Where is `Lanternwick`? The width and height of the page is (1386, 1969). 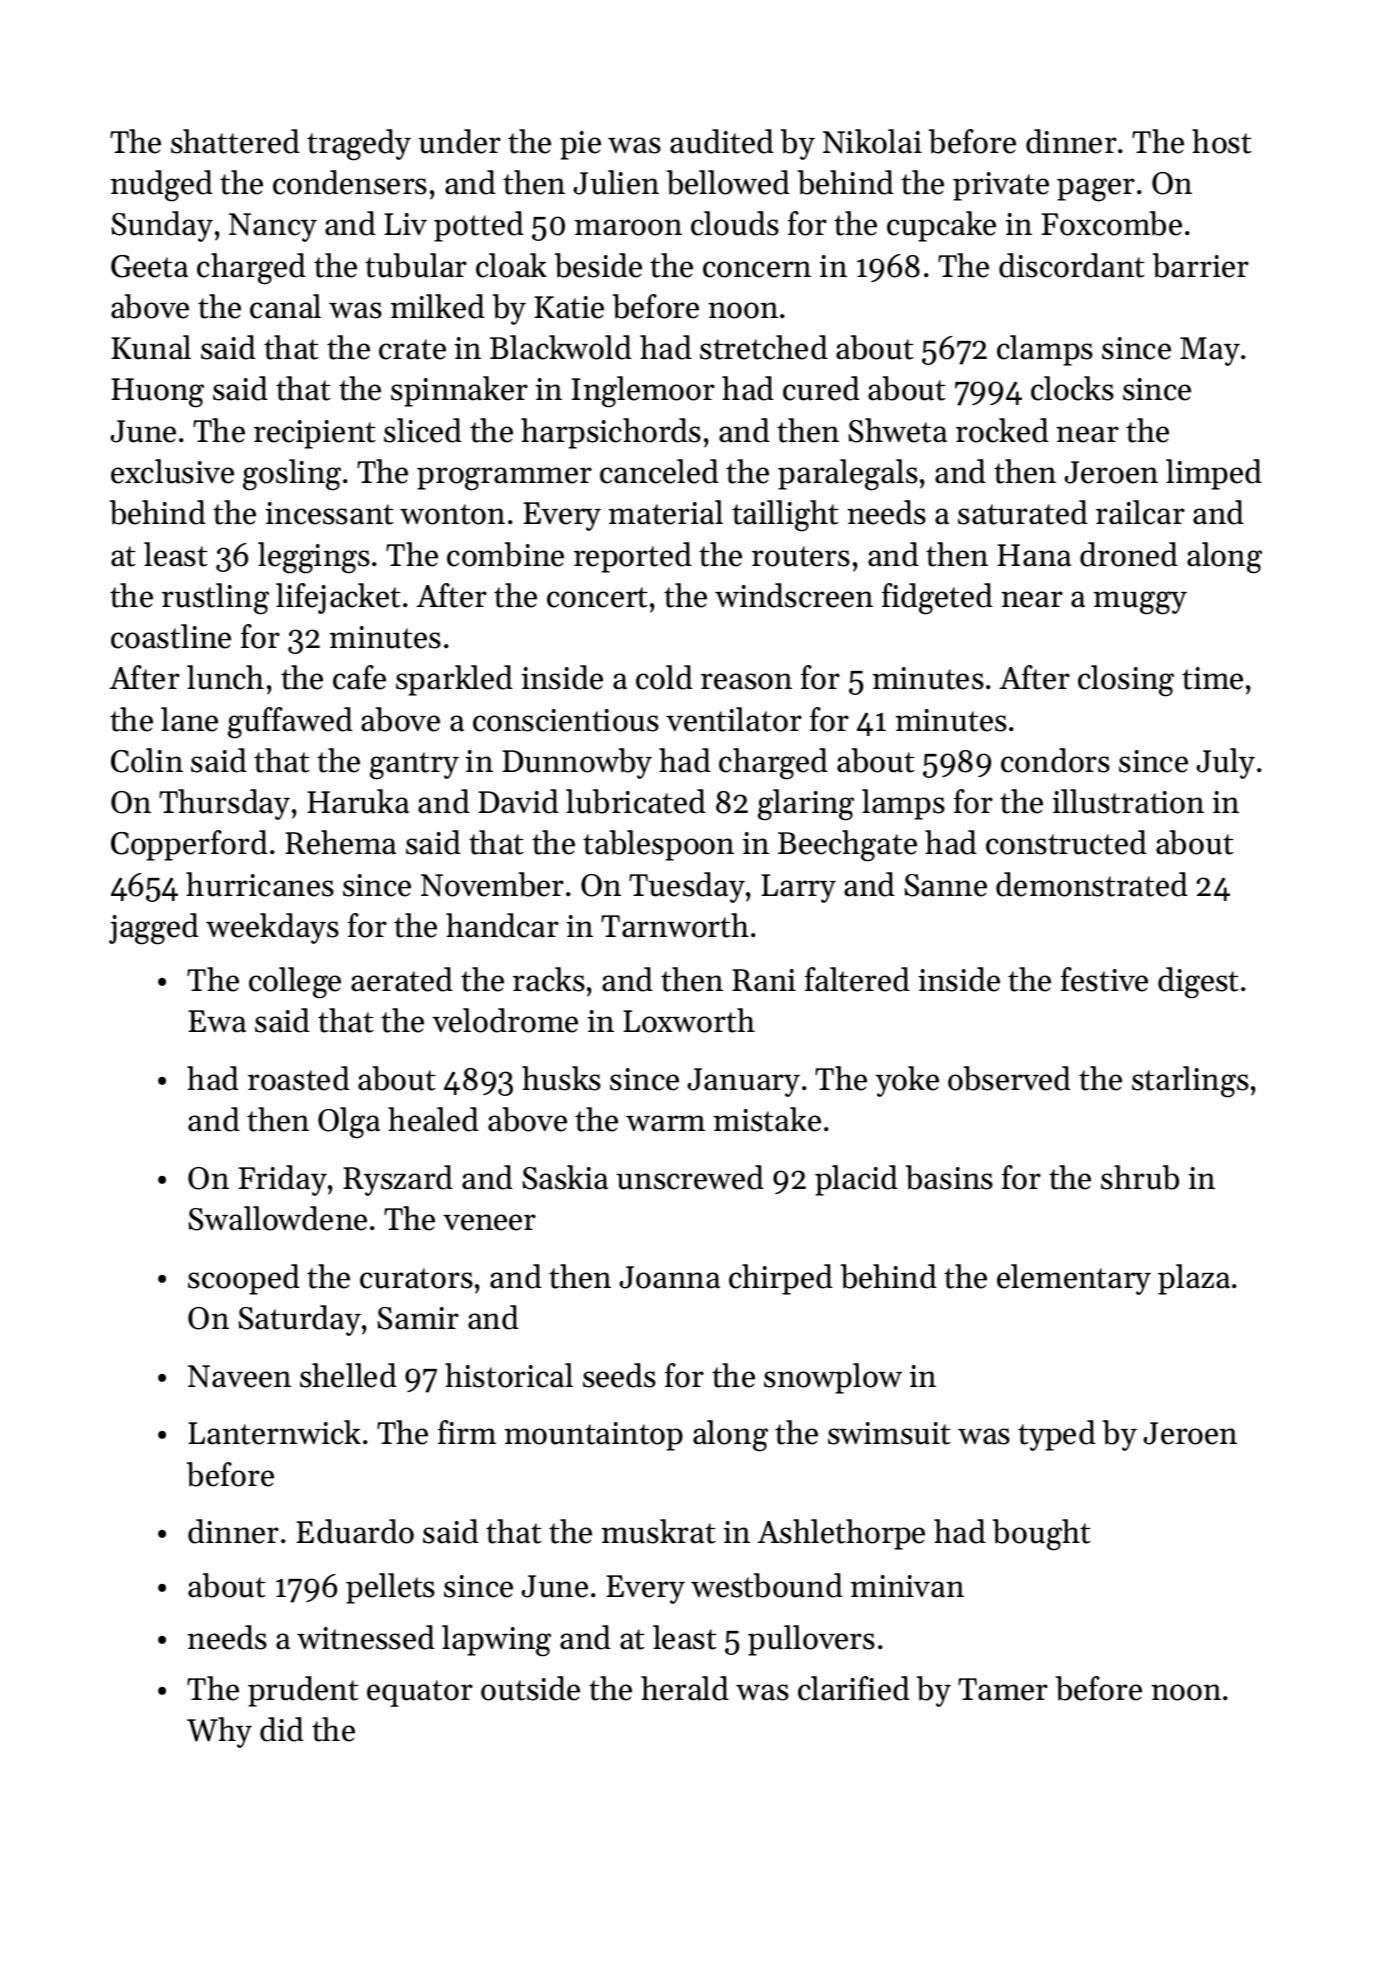 Lanternwick is located at coordinates (274, 1432).
